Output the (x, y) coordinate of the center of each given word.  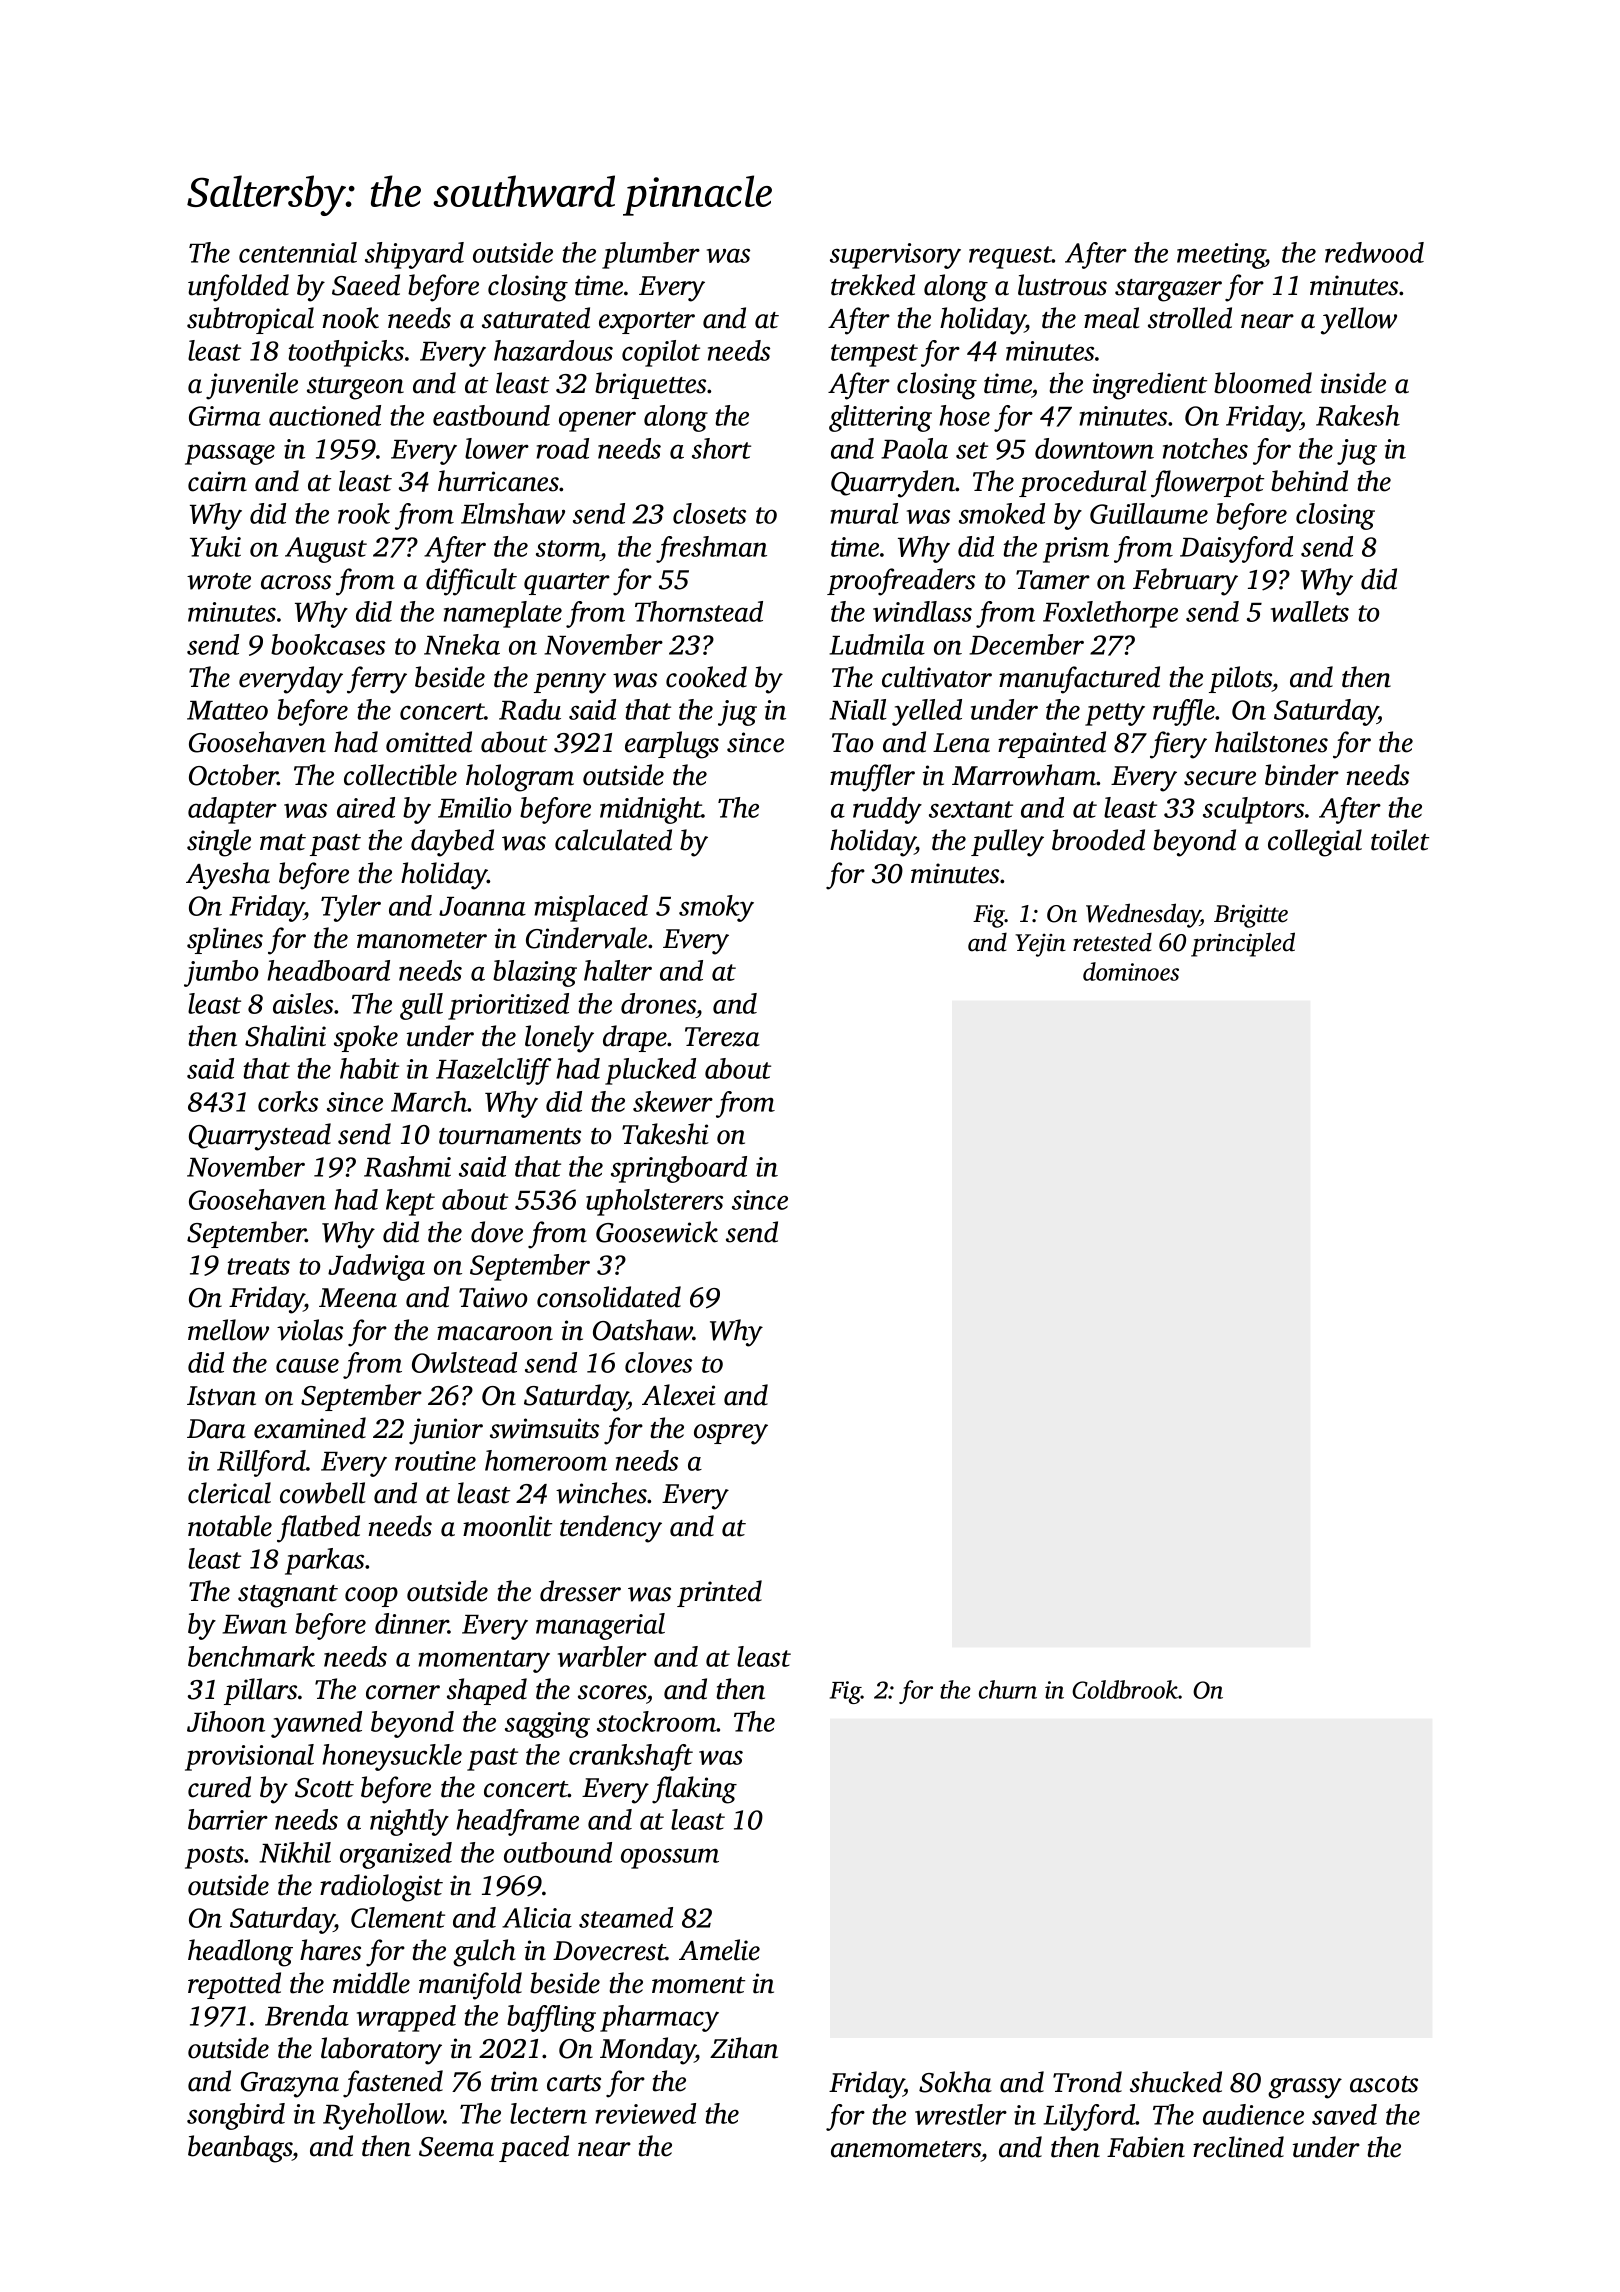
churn (1008, 1689)
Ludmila (877, 644)
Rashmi (407, 1166)
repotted (234, 1985)
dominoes (1131, 971)
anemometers (906, 2149)
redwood (1374, 252)
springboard (679, 1169)
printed (719, 1593)
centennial (298, 252)
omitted (429, 742)
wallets (1310, 611)
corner (403, 1692)
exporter (647, 323)
